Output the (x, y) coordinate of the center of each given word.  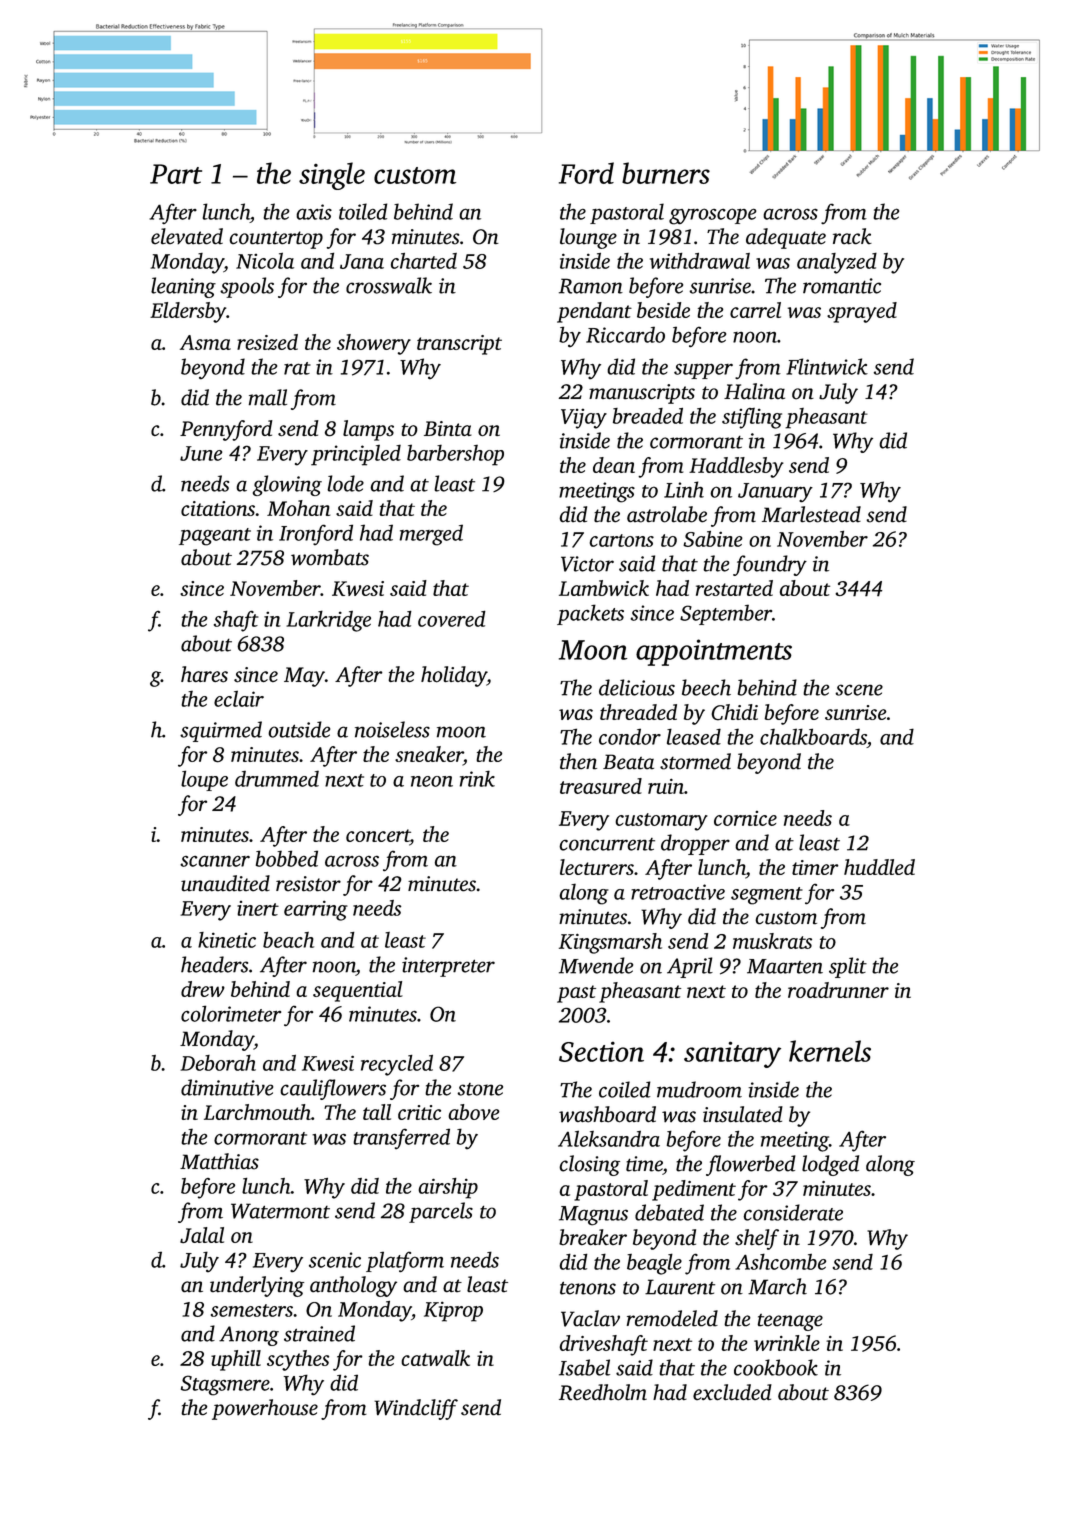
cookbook (776, 1367)
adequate (786, 238)
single (332, 176)
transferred (401, 1138)
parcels (441, 1212)
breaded (648, 416)
